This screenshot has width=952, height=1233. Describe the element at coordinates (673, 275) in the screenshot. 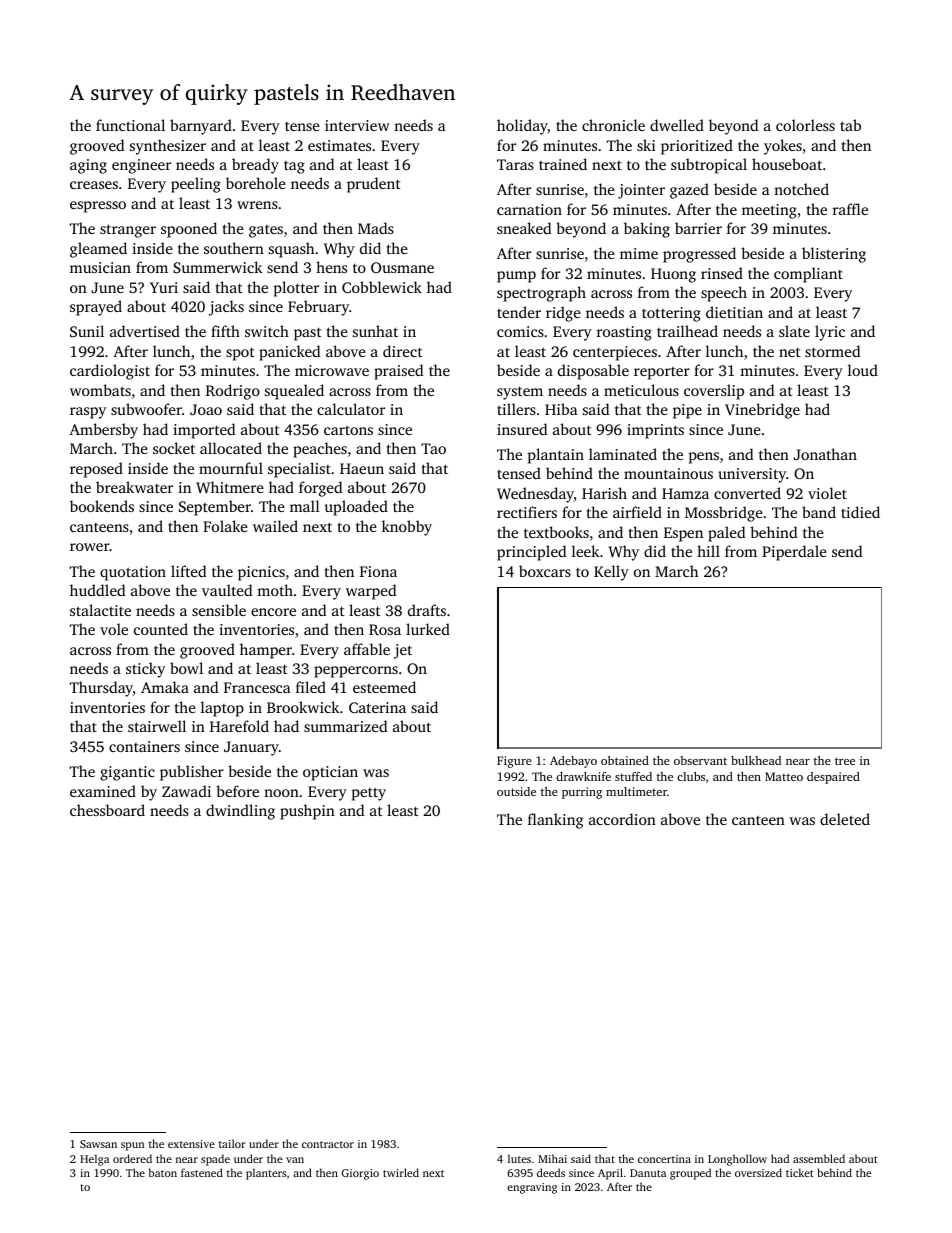

I see `Huong` at that location.
